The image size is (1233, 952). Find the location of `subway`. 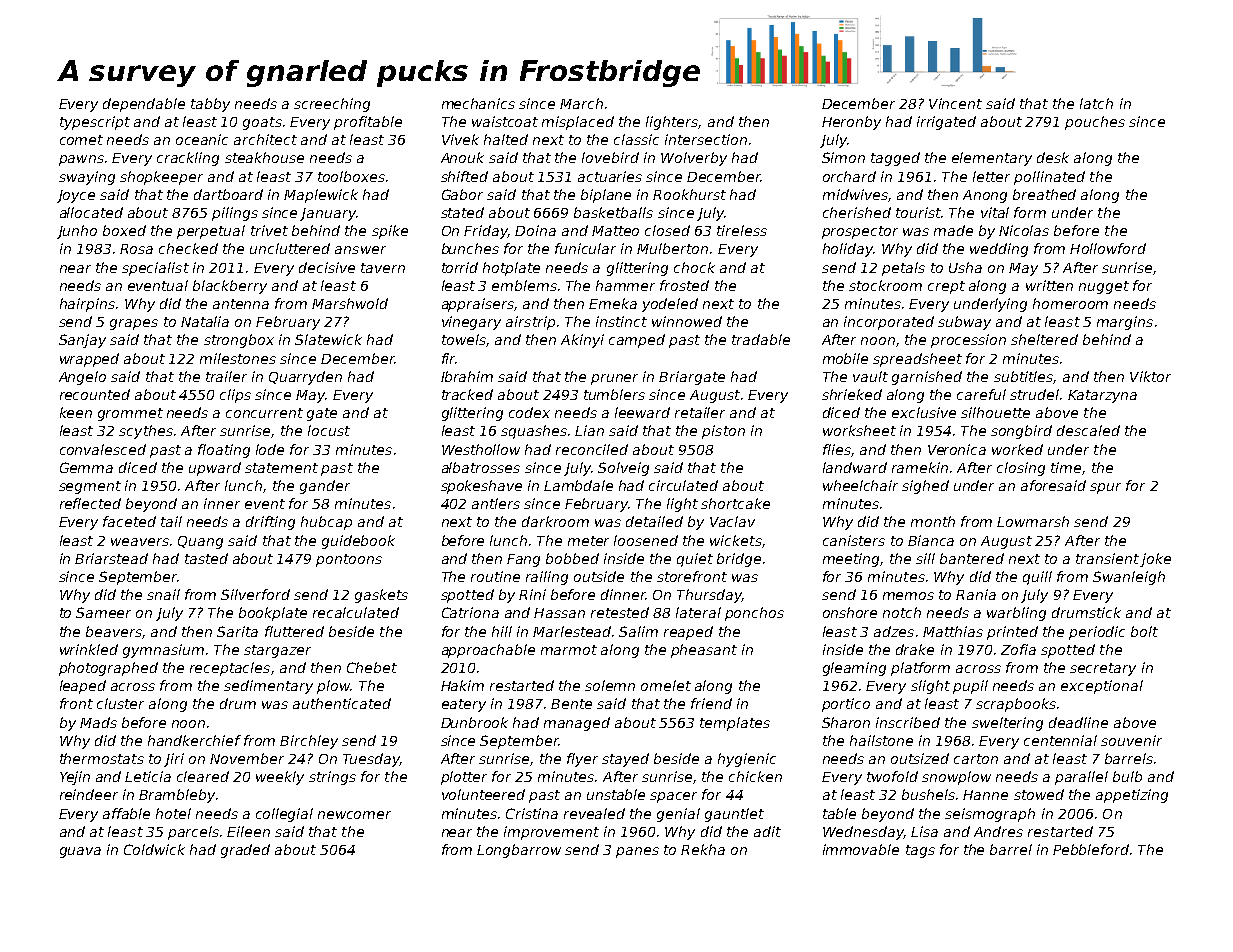

subway is located at coordinates (964, 323).
